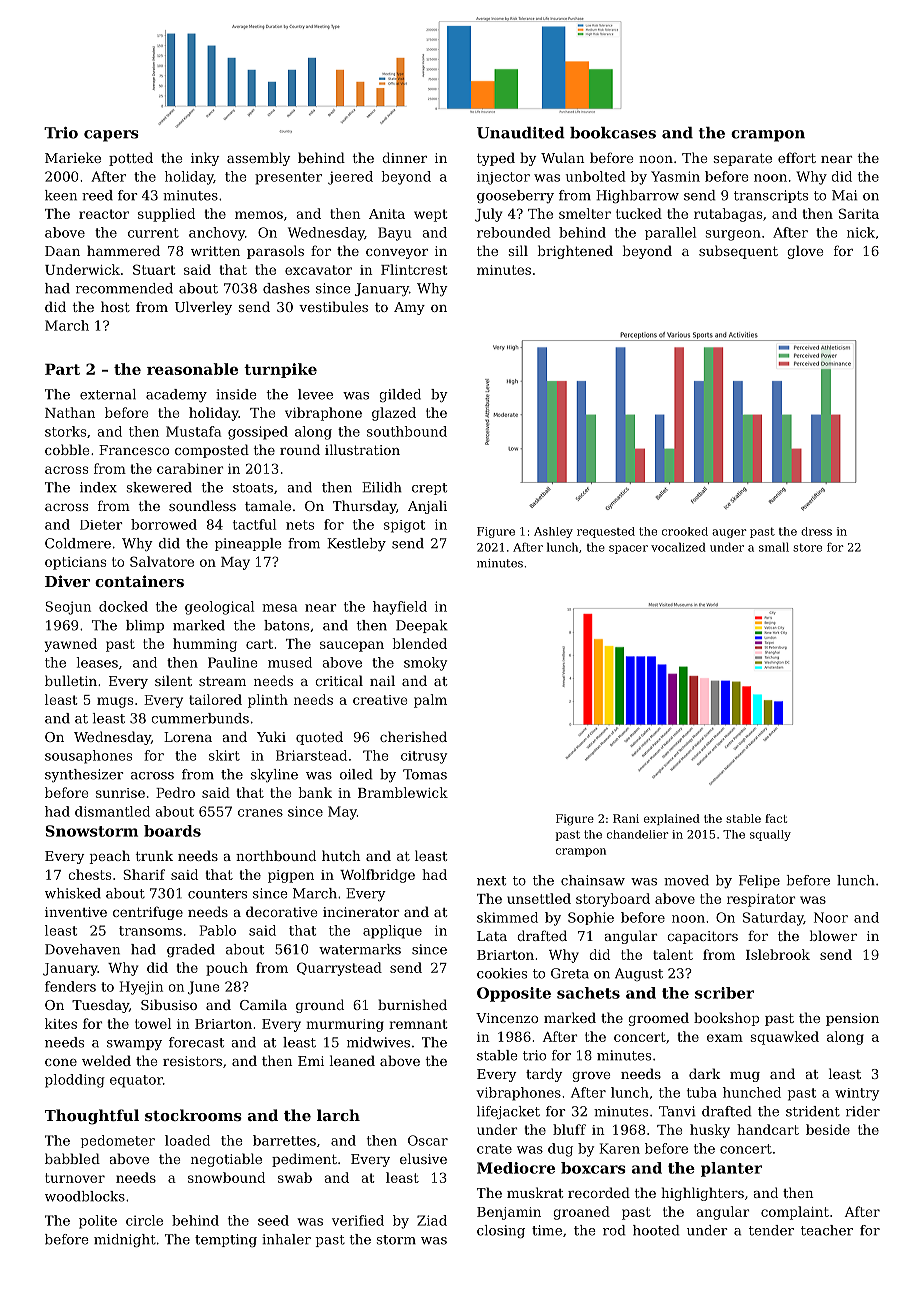 The height and width of the image is (1308, 924). What do you see at coordinates (72, 1158) in the image?
I see `babbled` at bounding box center [72, 1158].
